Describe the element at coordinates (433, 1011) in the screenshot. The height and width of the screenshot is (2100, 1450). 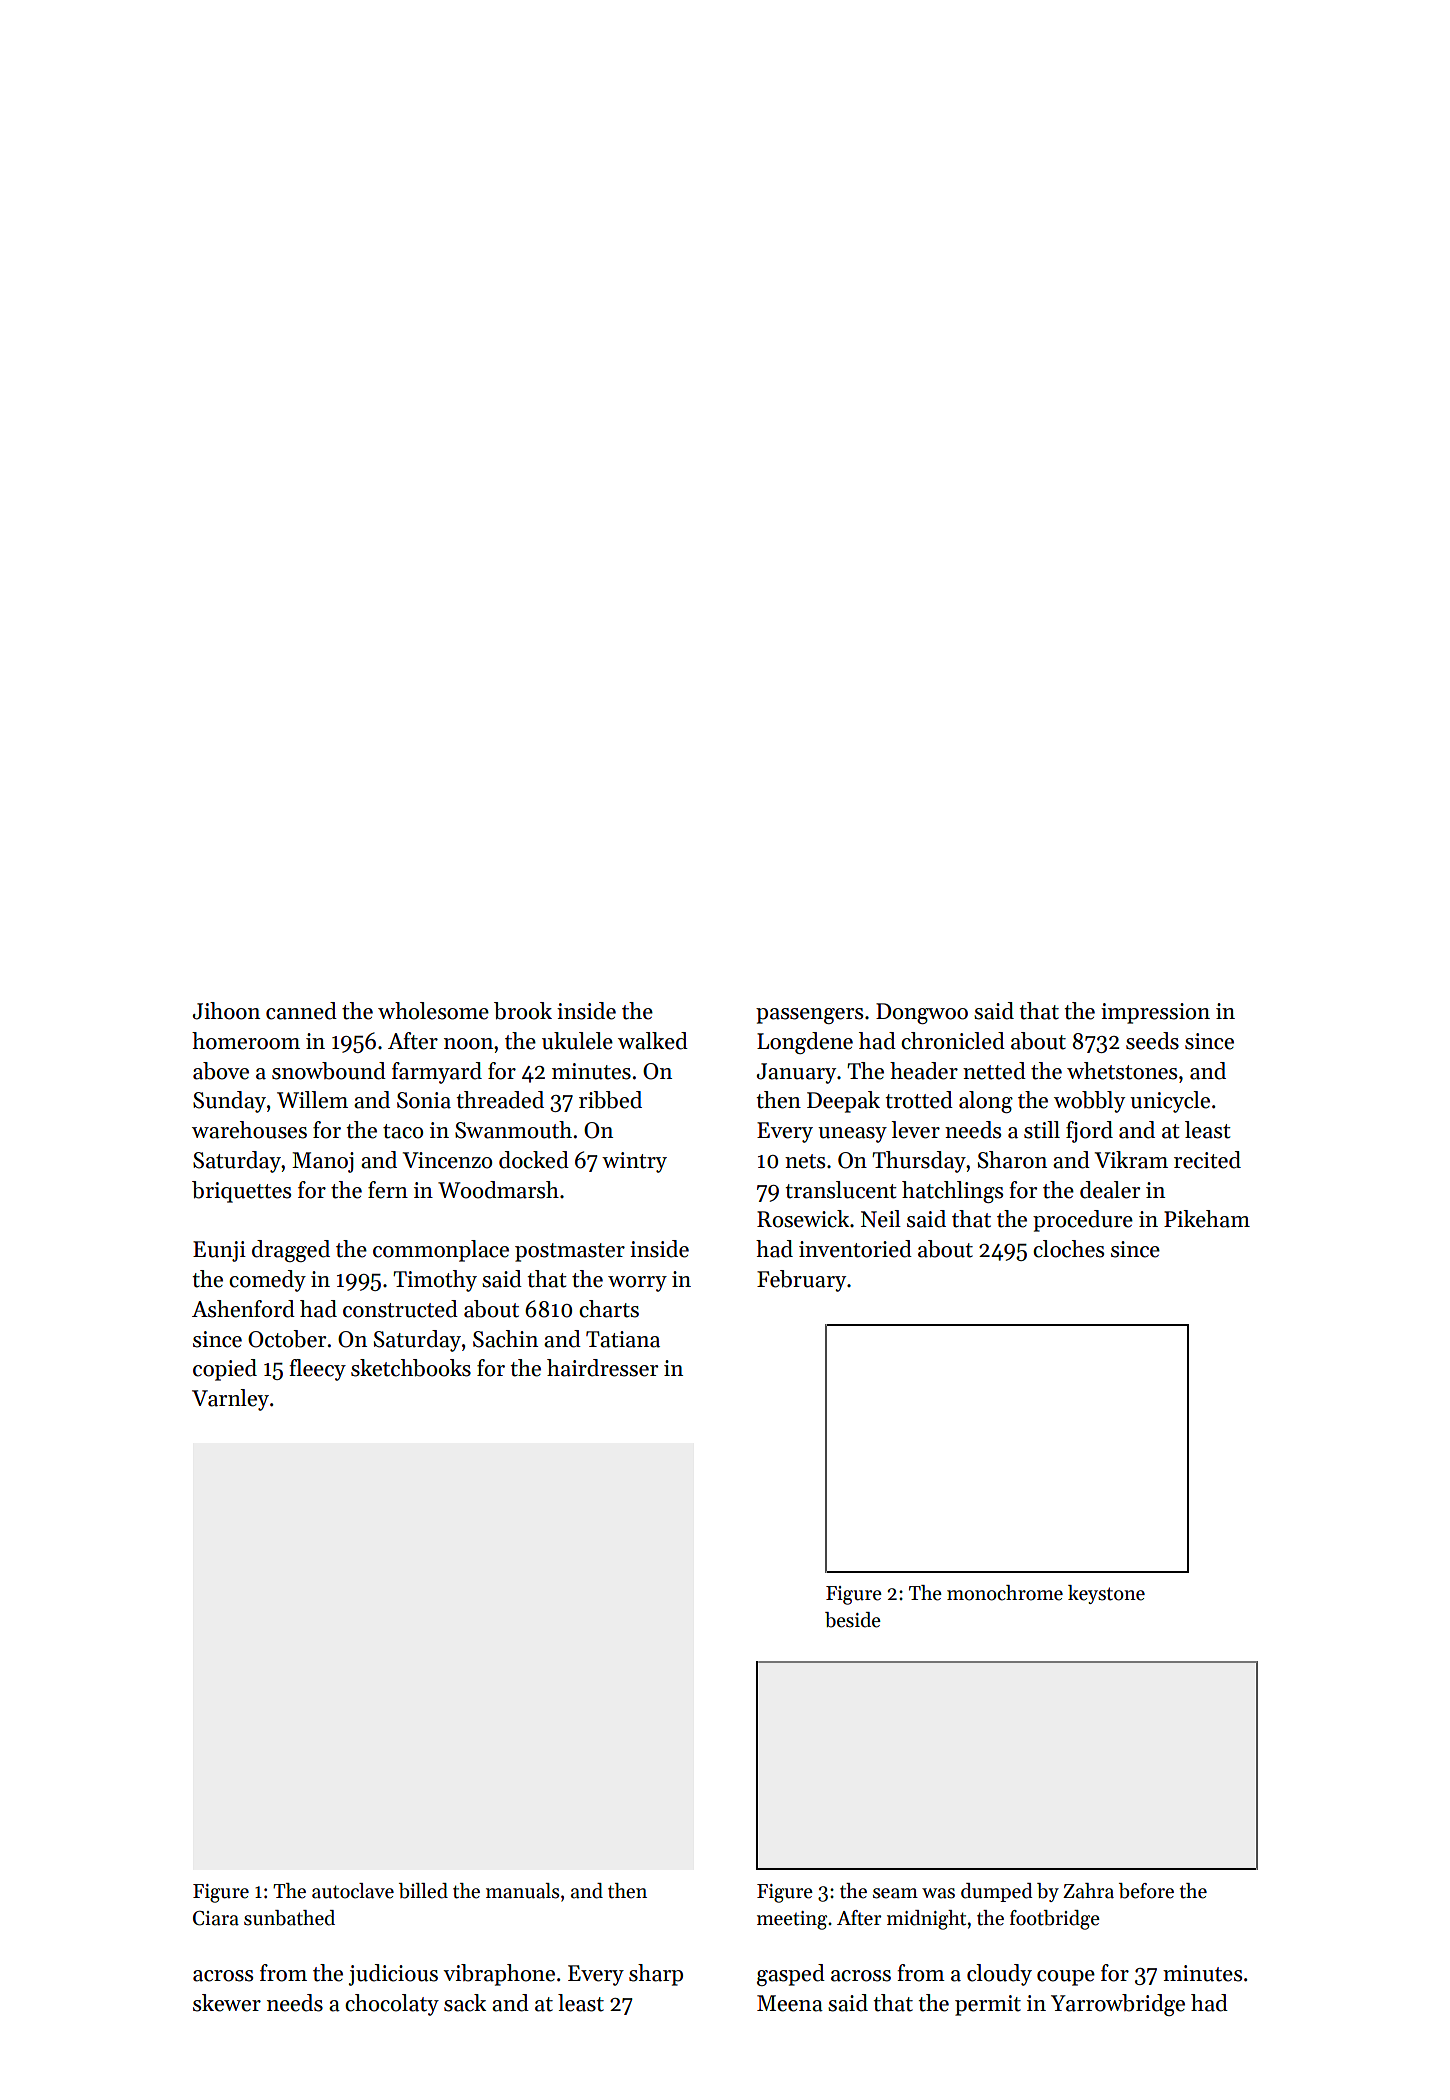
I see `wholesome` at that location.
